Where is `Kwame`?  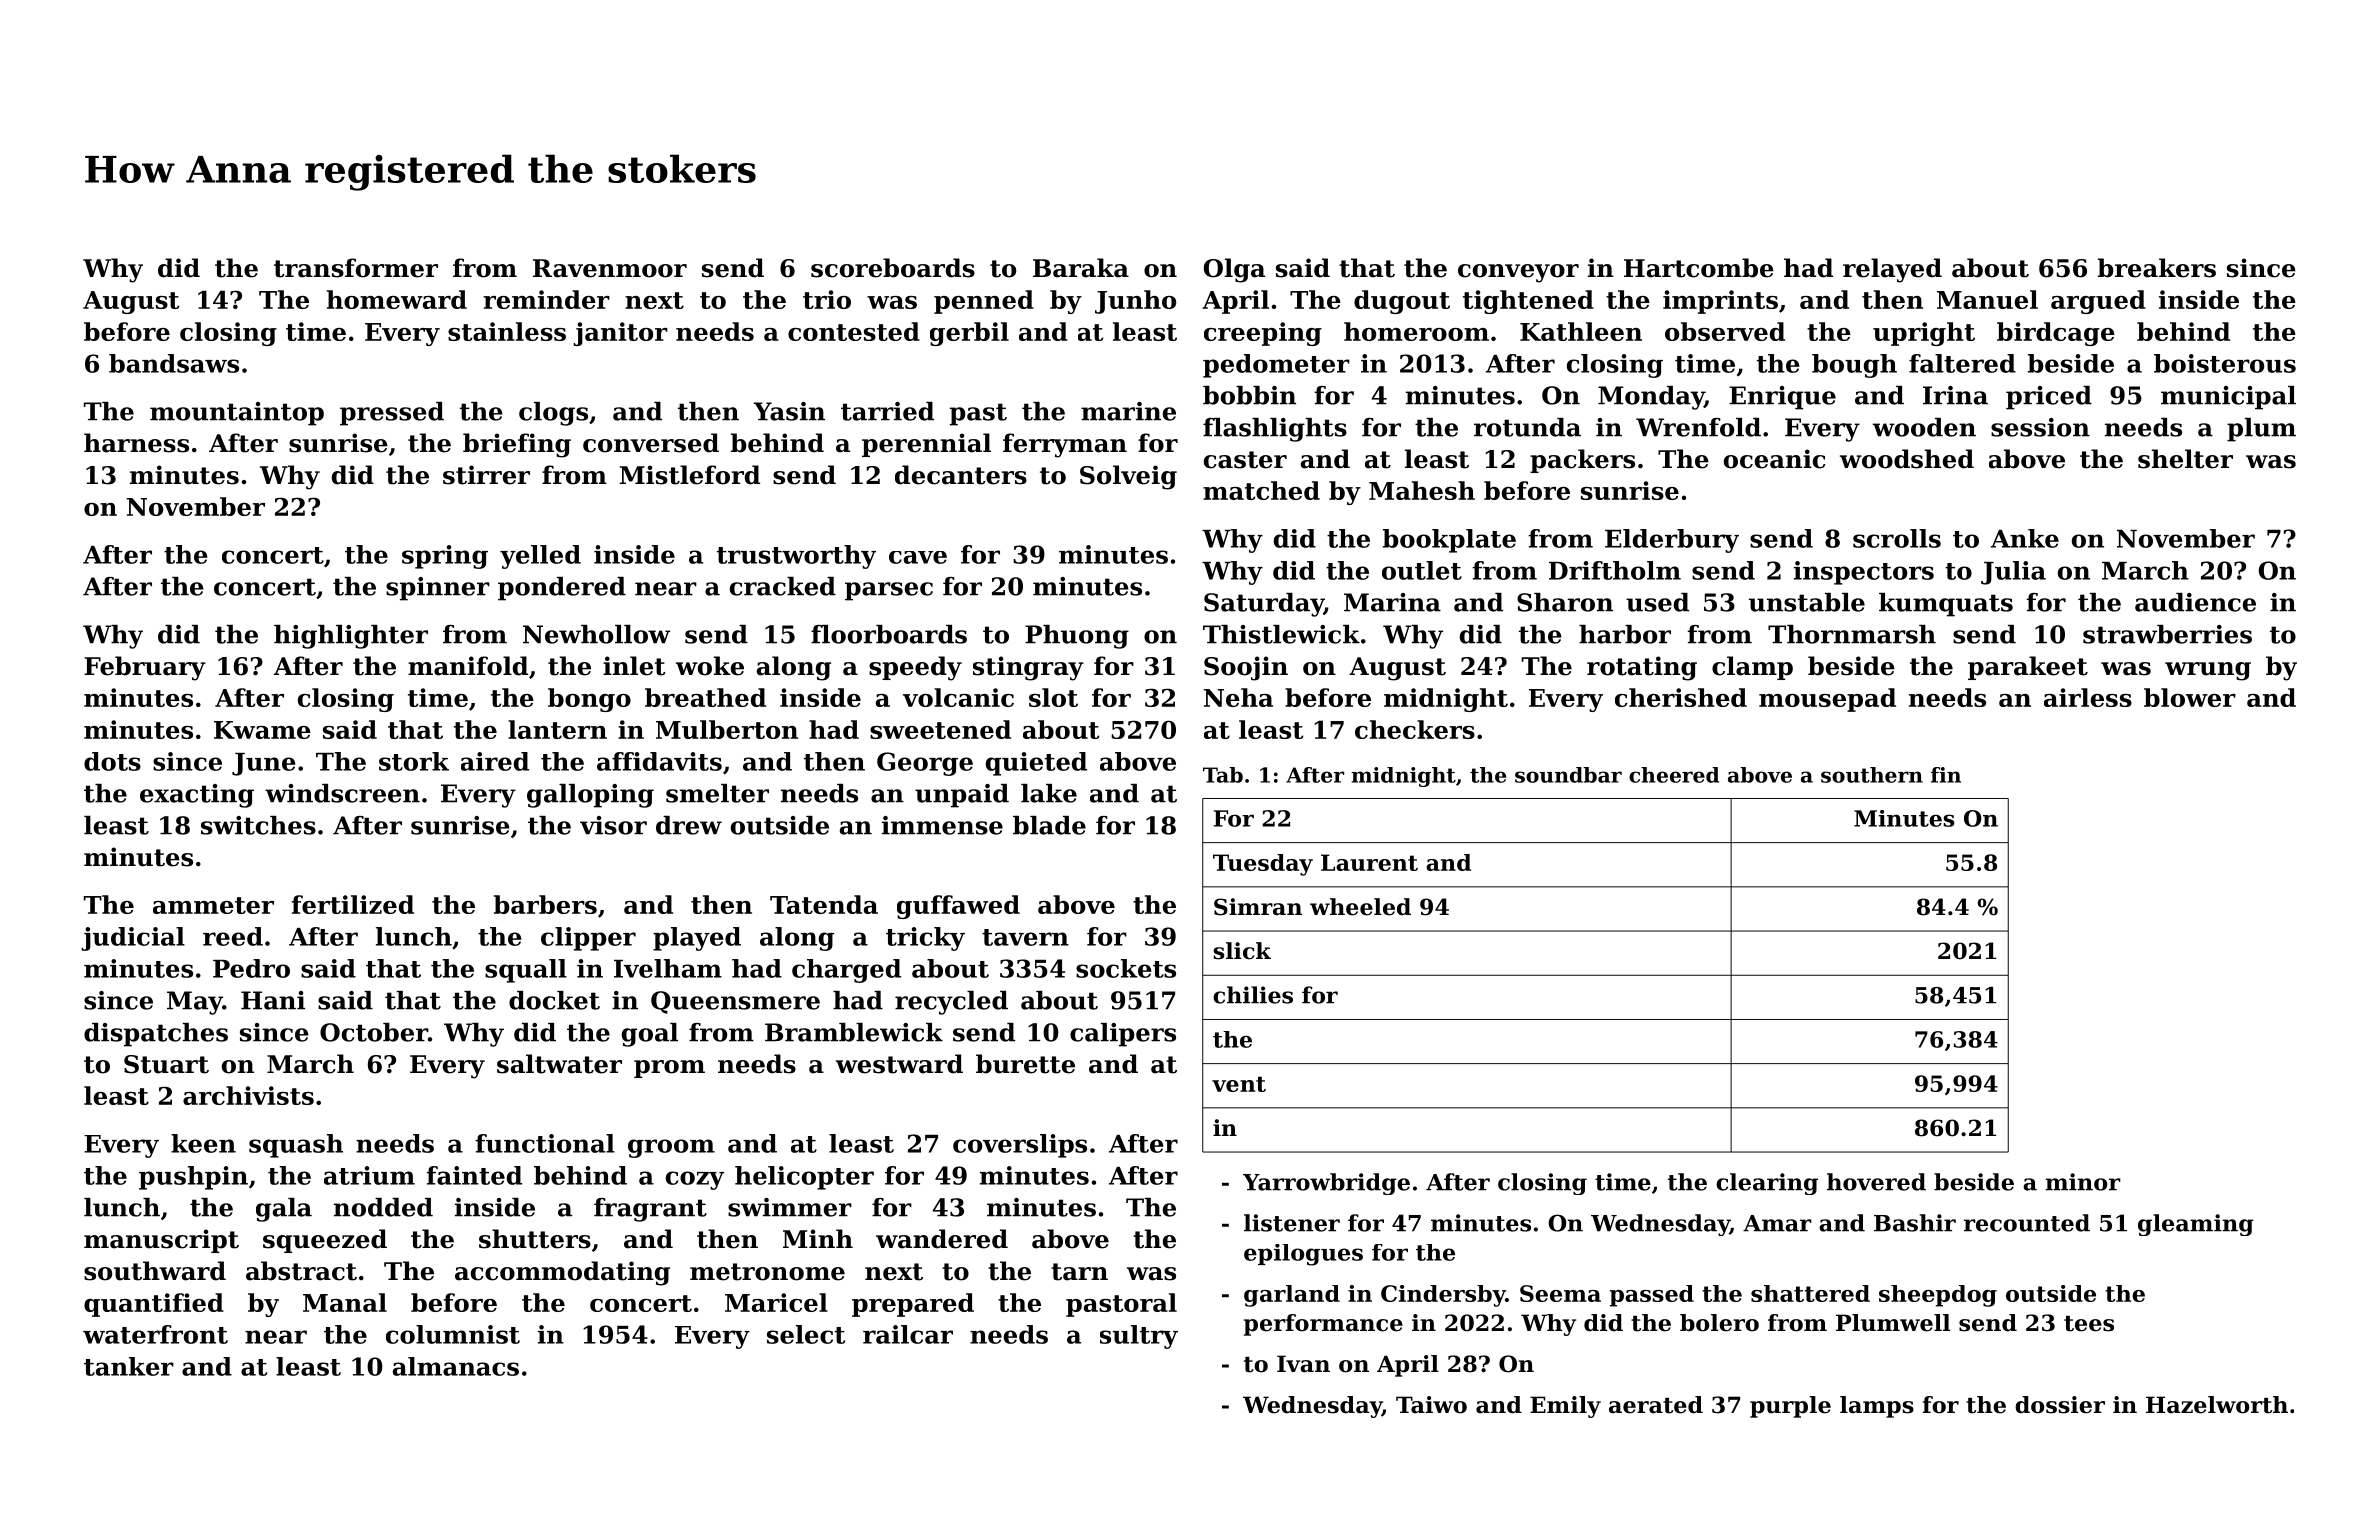
Kwame is located at coordinates (262, 730).
